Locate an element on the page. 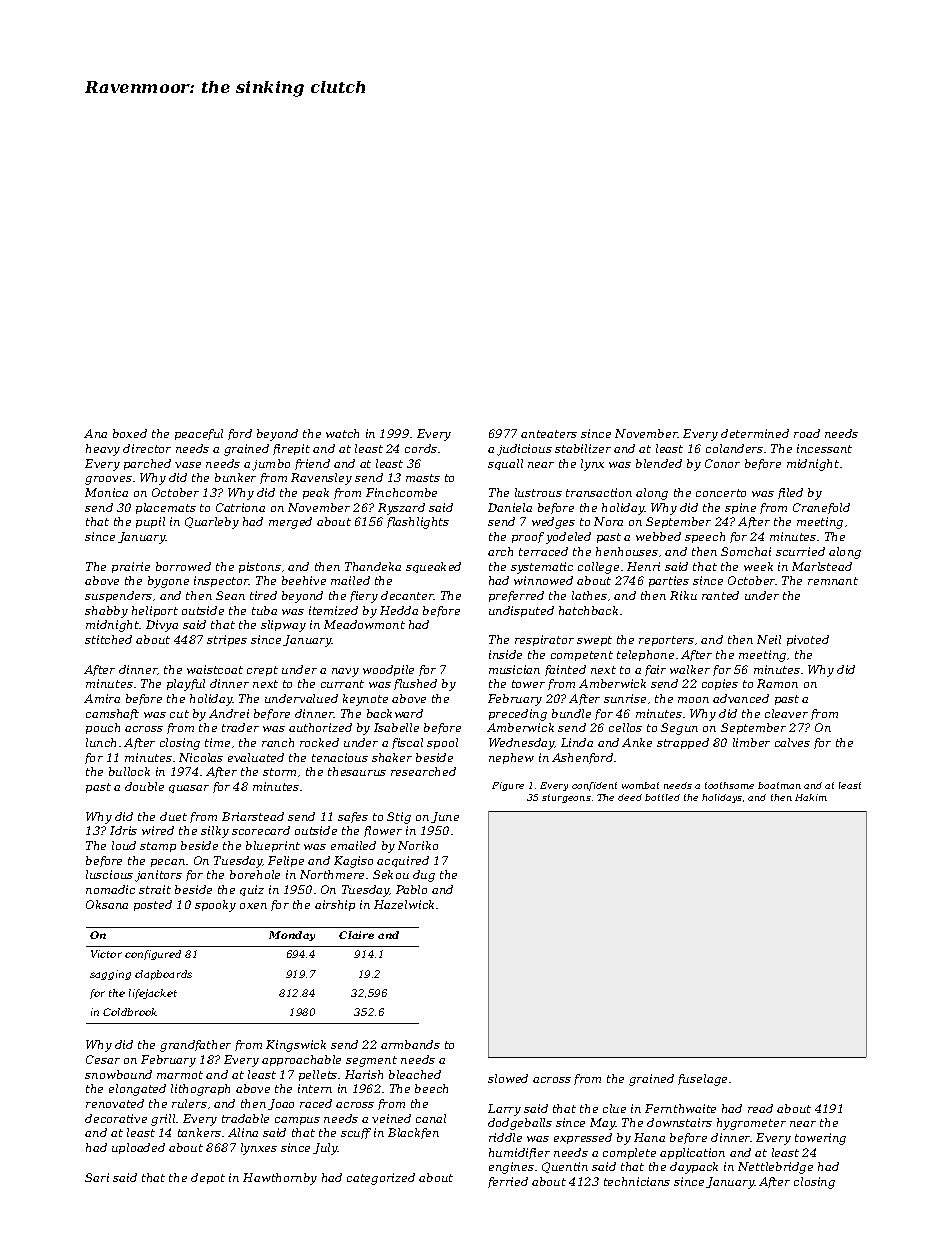 This image has height=1233, width=952. bottled is located at coordinates (662, 797).
